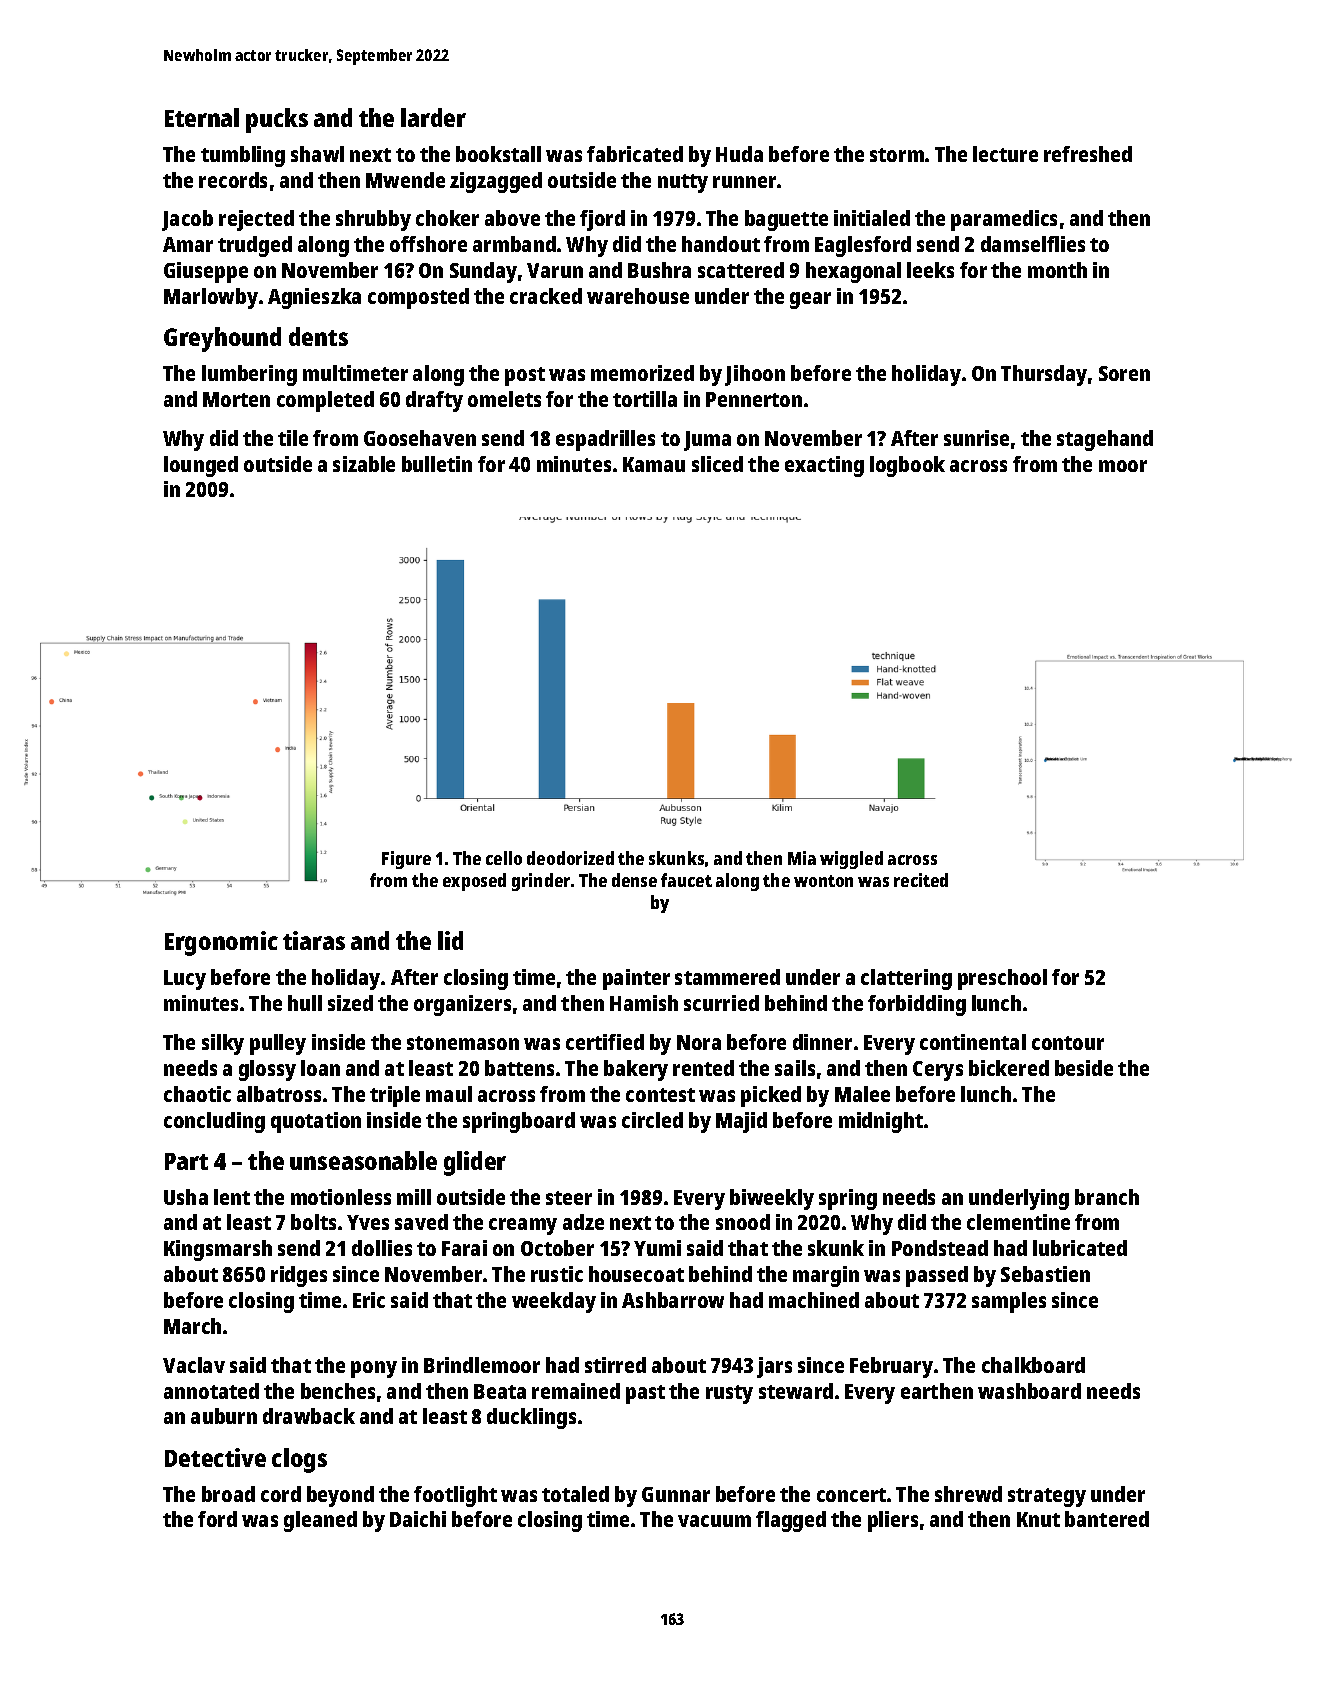  I want to click on omelets, so click(504, 399).
